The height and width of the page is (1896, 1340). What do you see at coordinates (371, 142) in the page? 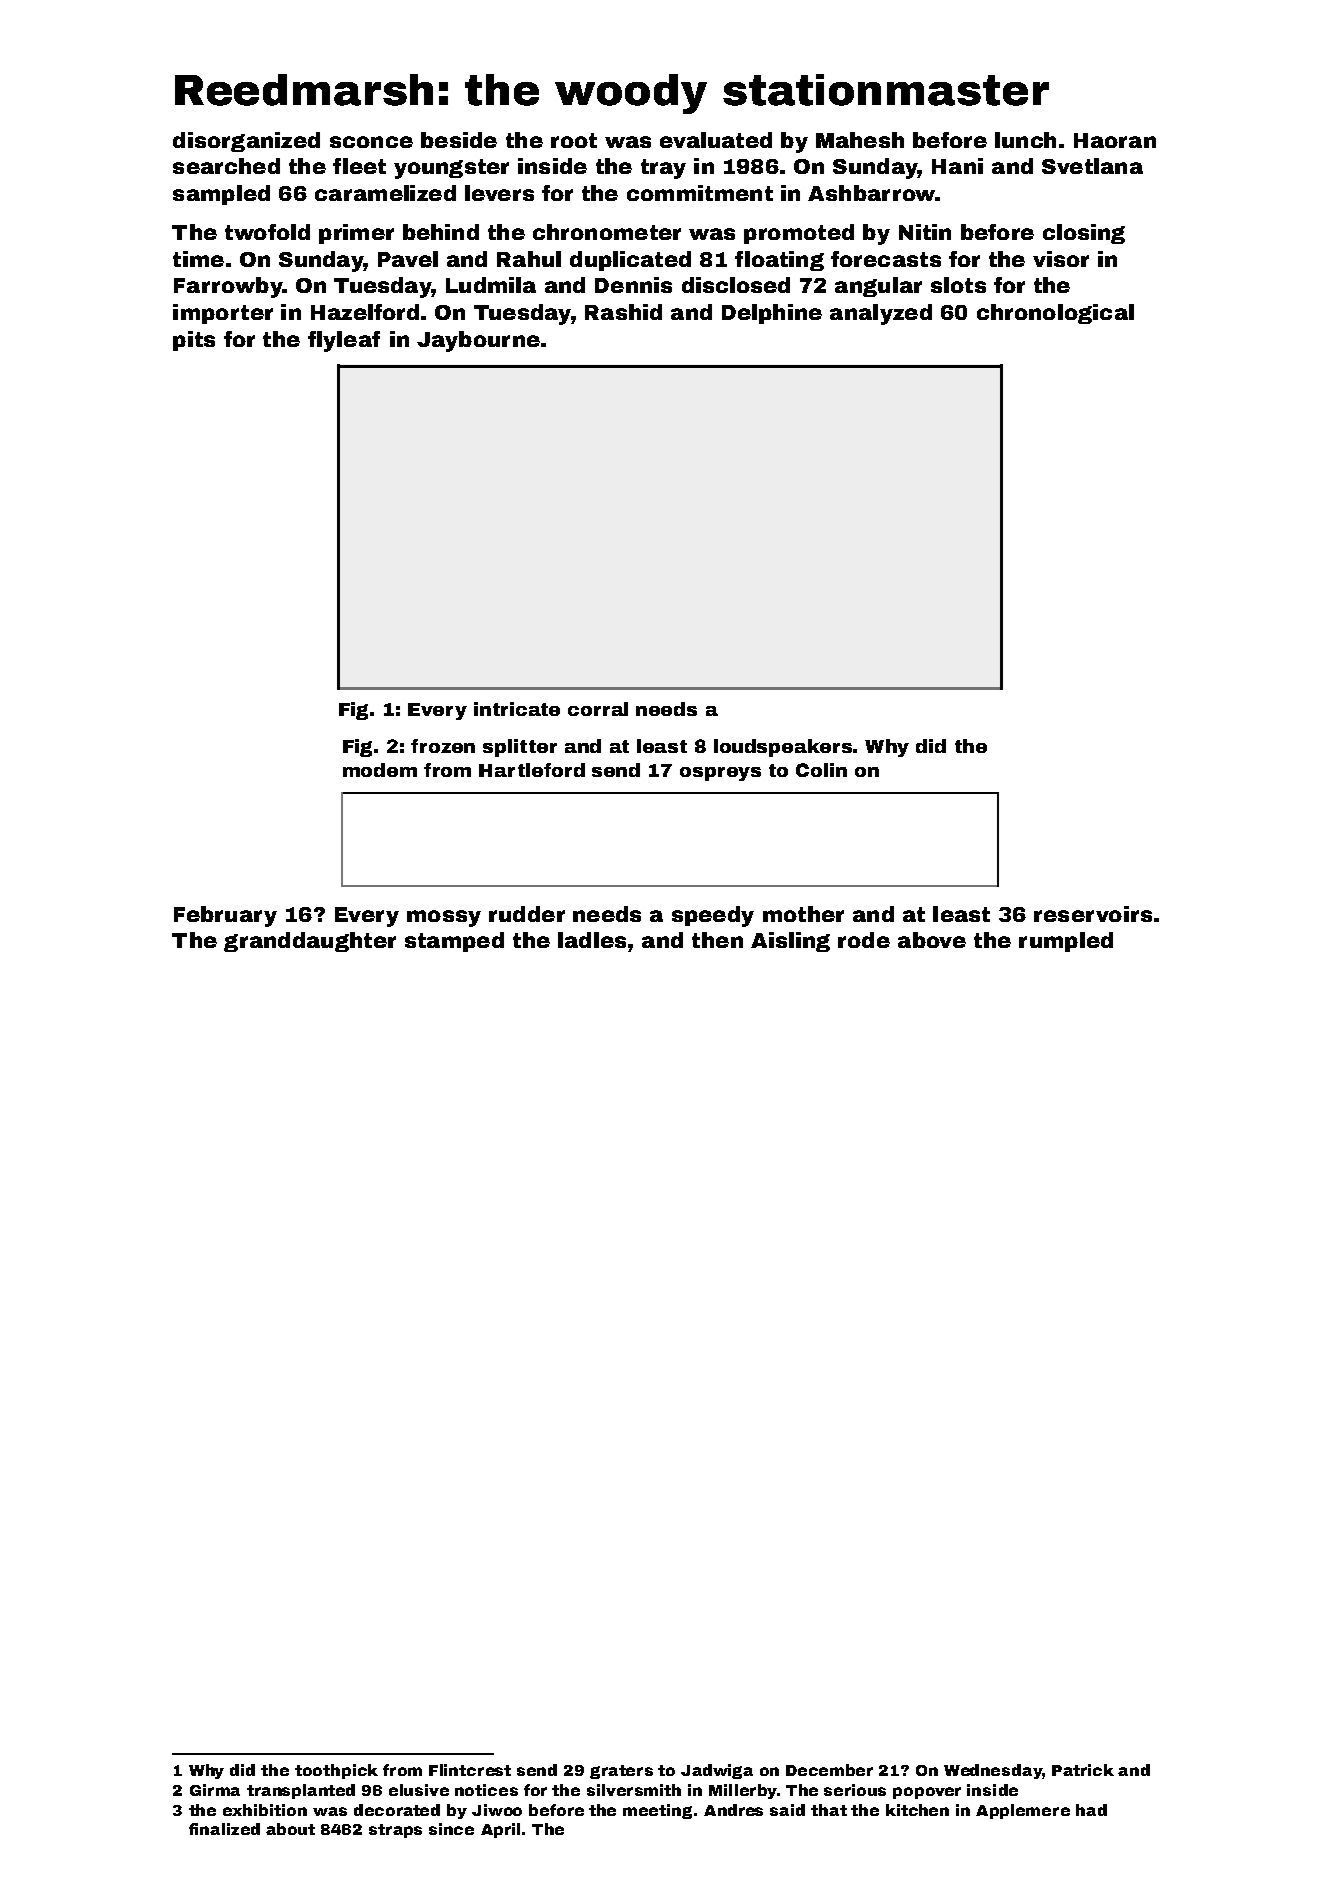
I see `sconce` at bounding box center [371, 142].
